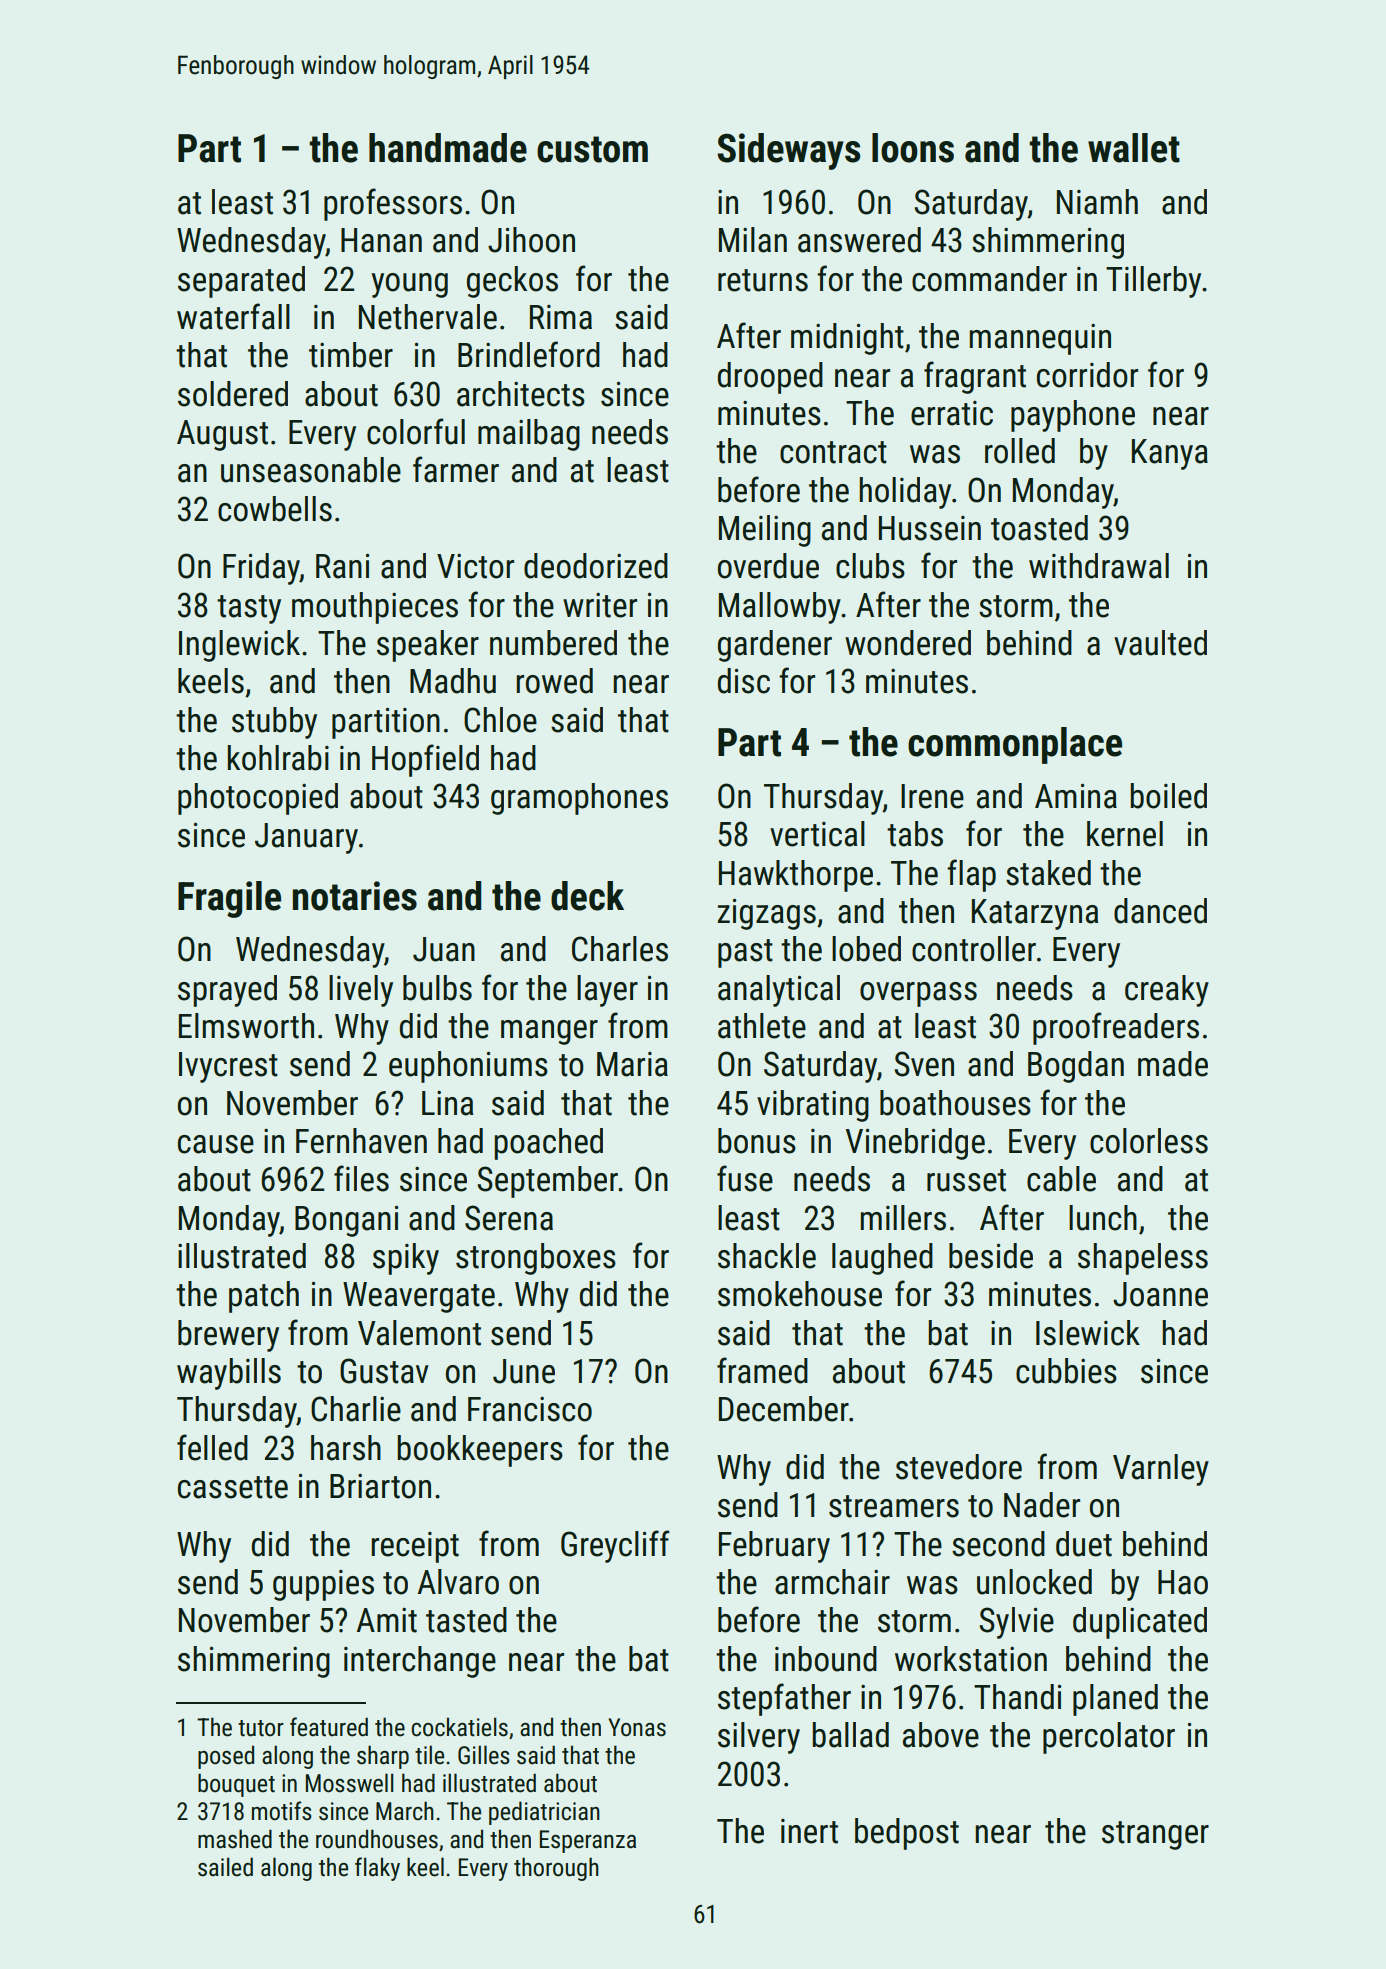 This screenshot has height=1969, width=1386. What do you see at coordinates (1076, 796) in the screenshot?
I see `Amina` at bounding box center [1076, 796].
